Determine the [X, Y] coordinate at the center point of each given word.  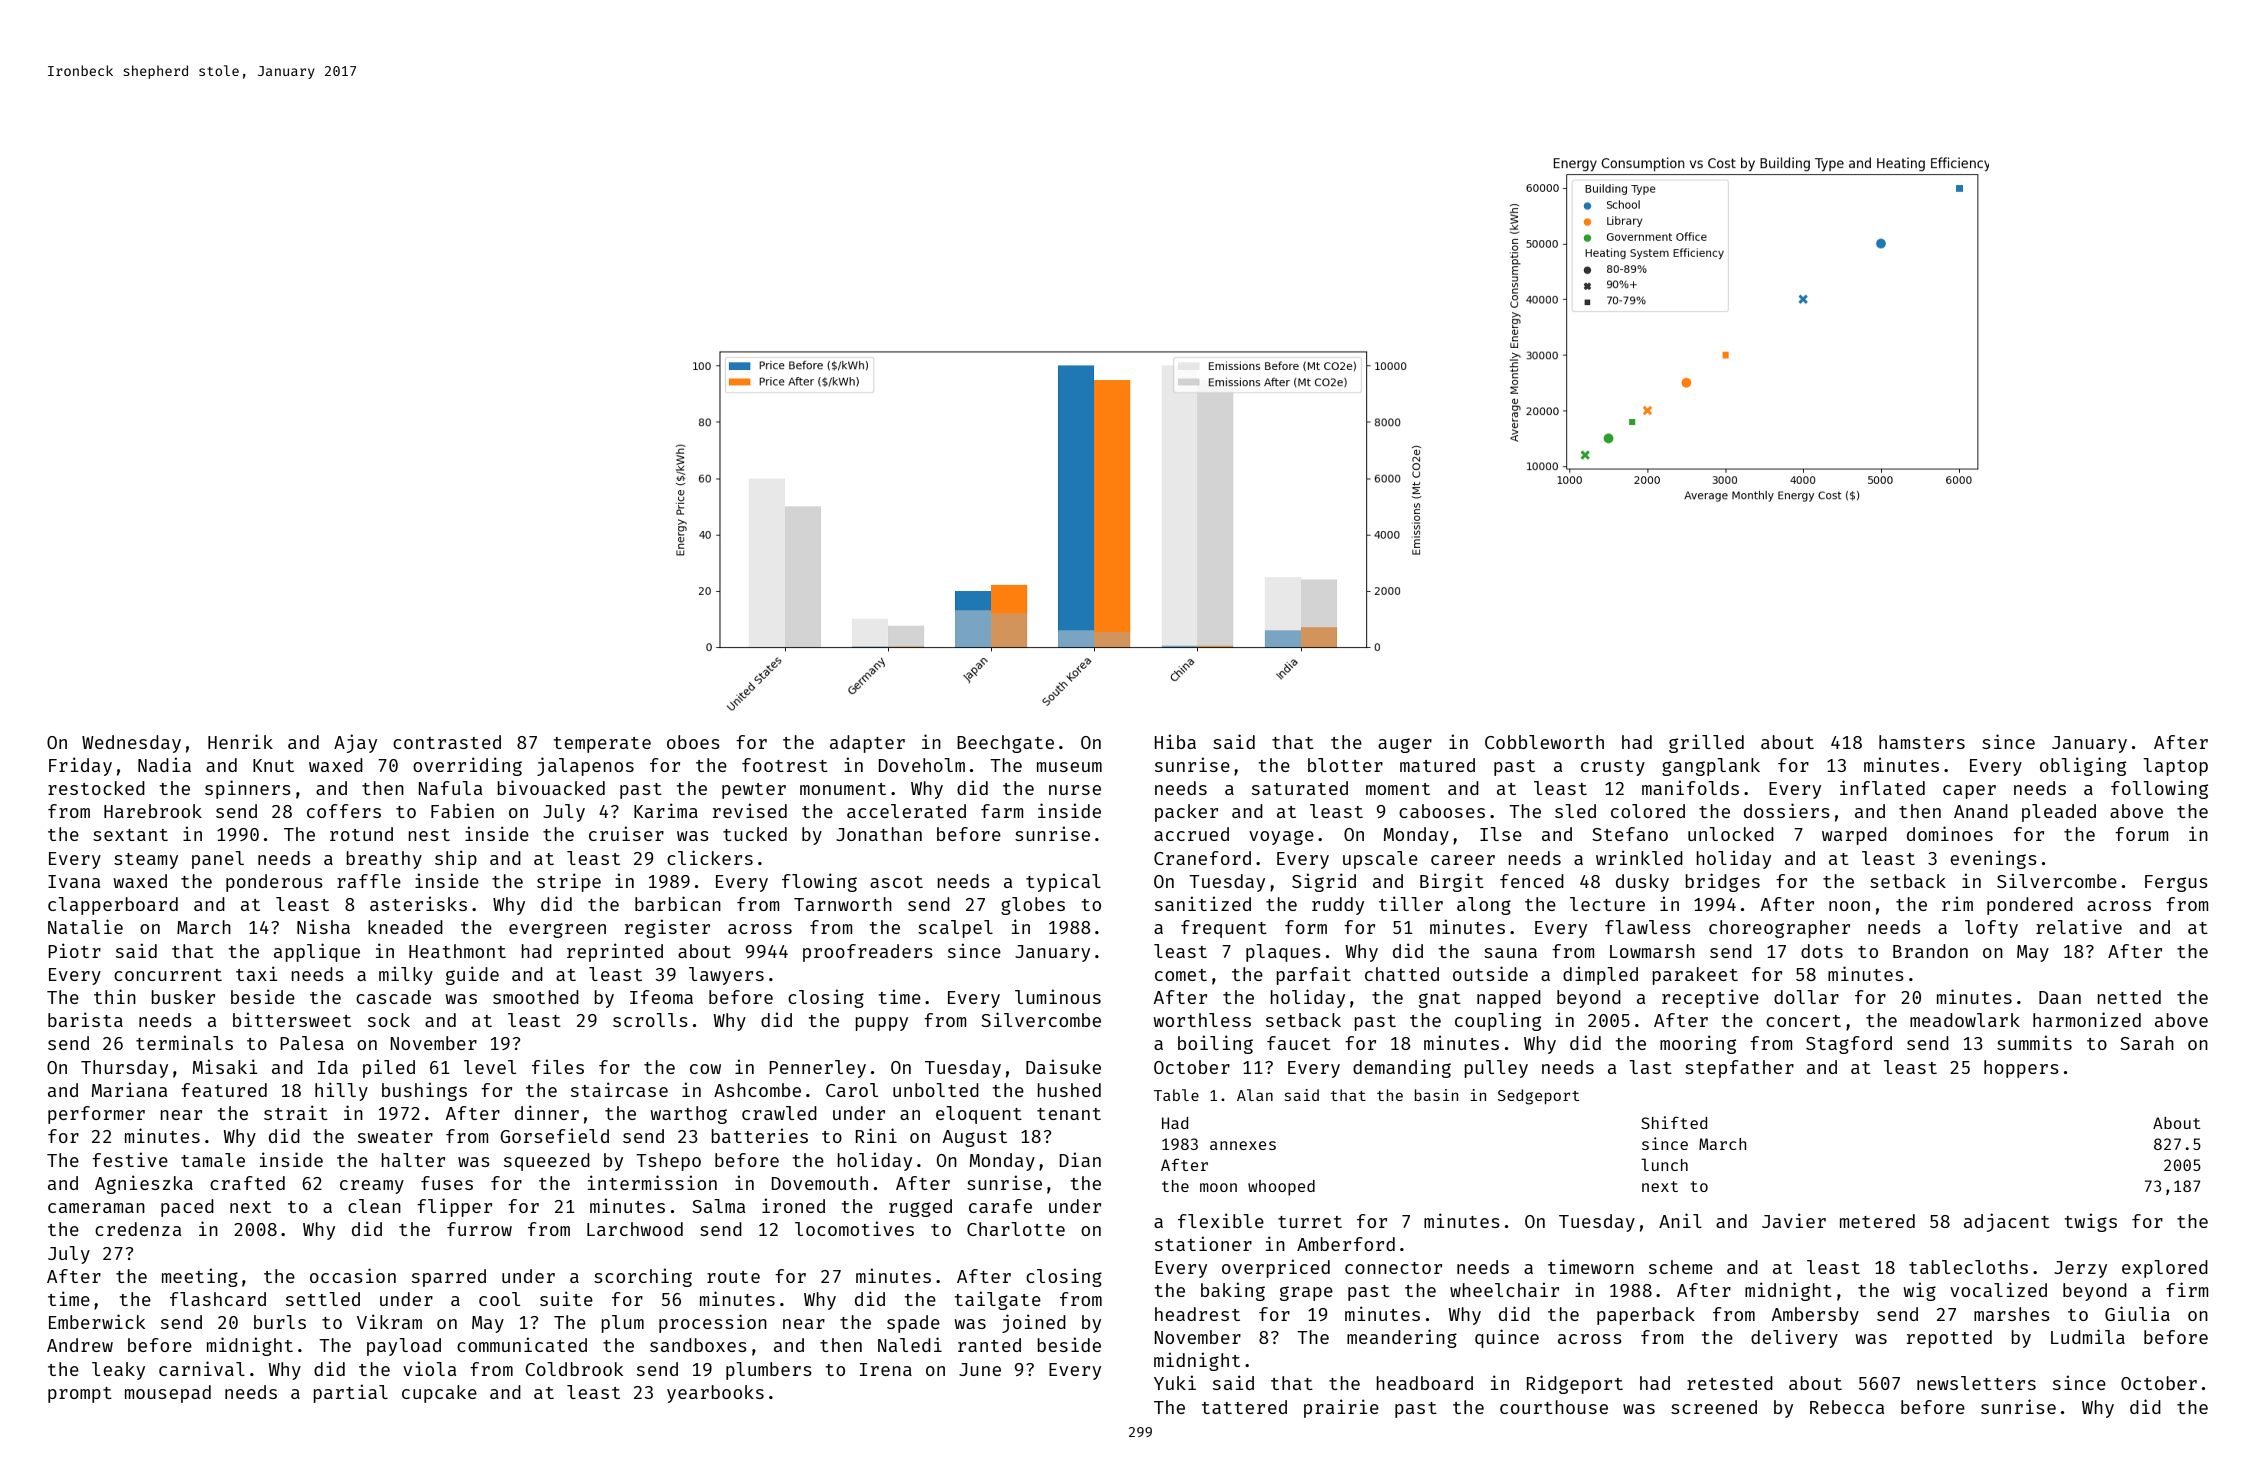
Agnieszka [144, 1184]
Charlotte [1016, 1229]
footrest [785, 765]
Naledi [910, 1344]
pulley [1496, 1069]
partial [350, 1393]
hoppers [2021, 1069]
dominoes [1950, 833]
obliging [2083, 766]
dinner [547, 1112]
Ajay [355, 743]
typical [1063, 882]
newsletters [1976, 1383]
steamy [146, 861]
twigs [2091, 1222]
